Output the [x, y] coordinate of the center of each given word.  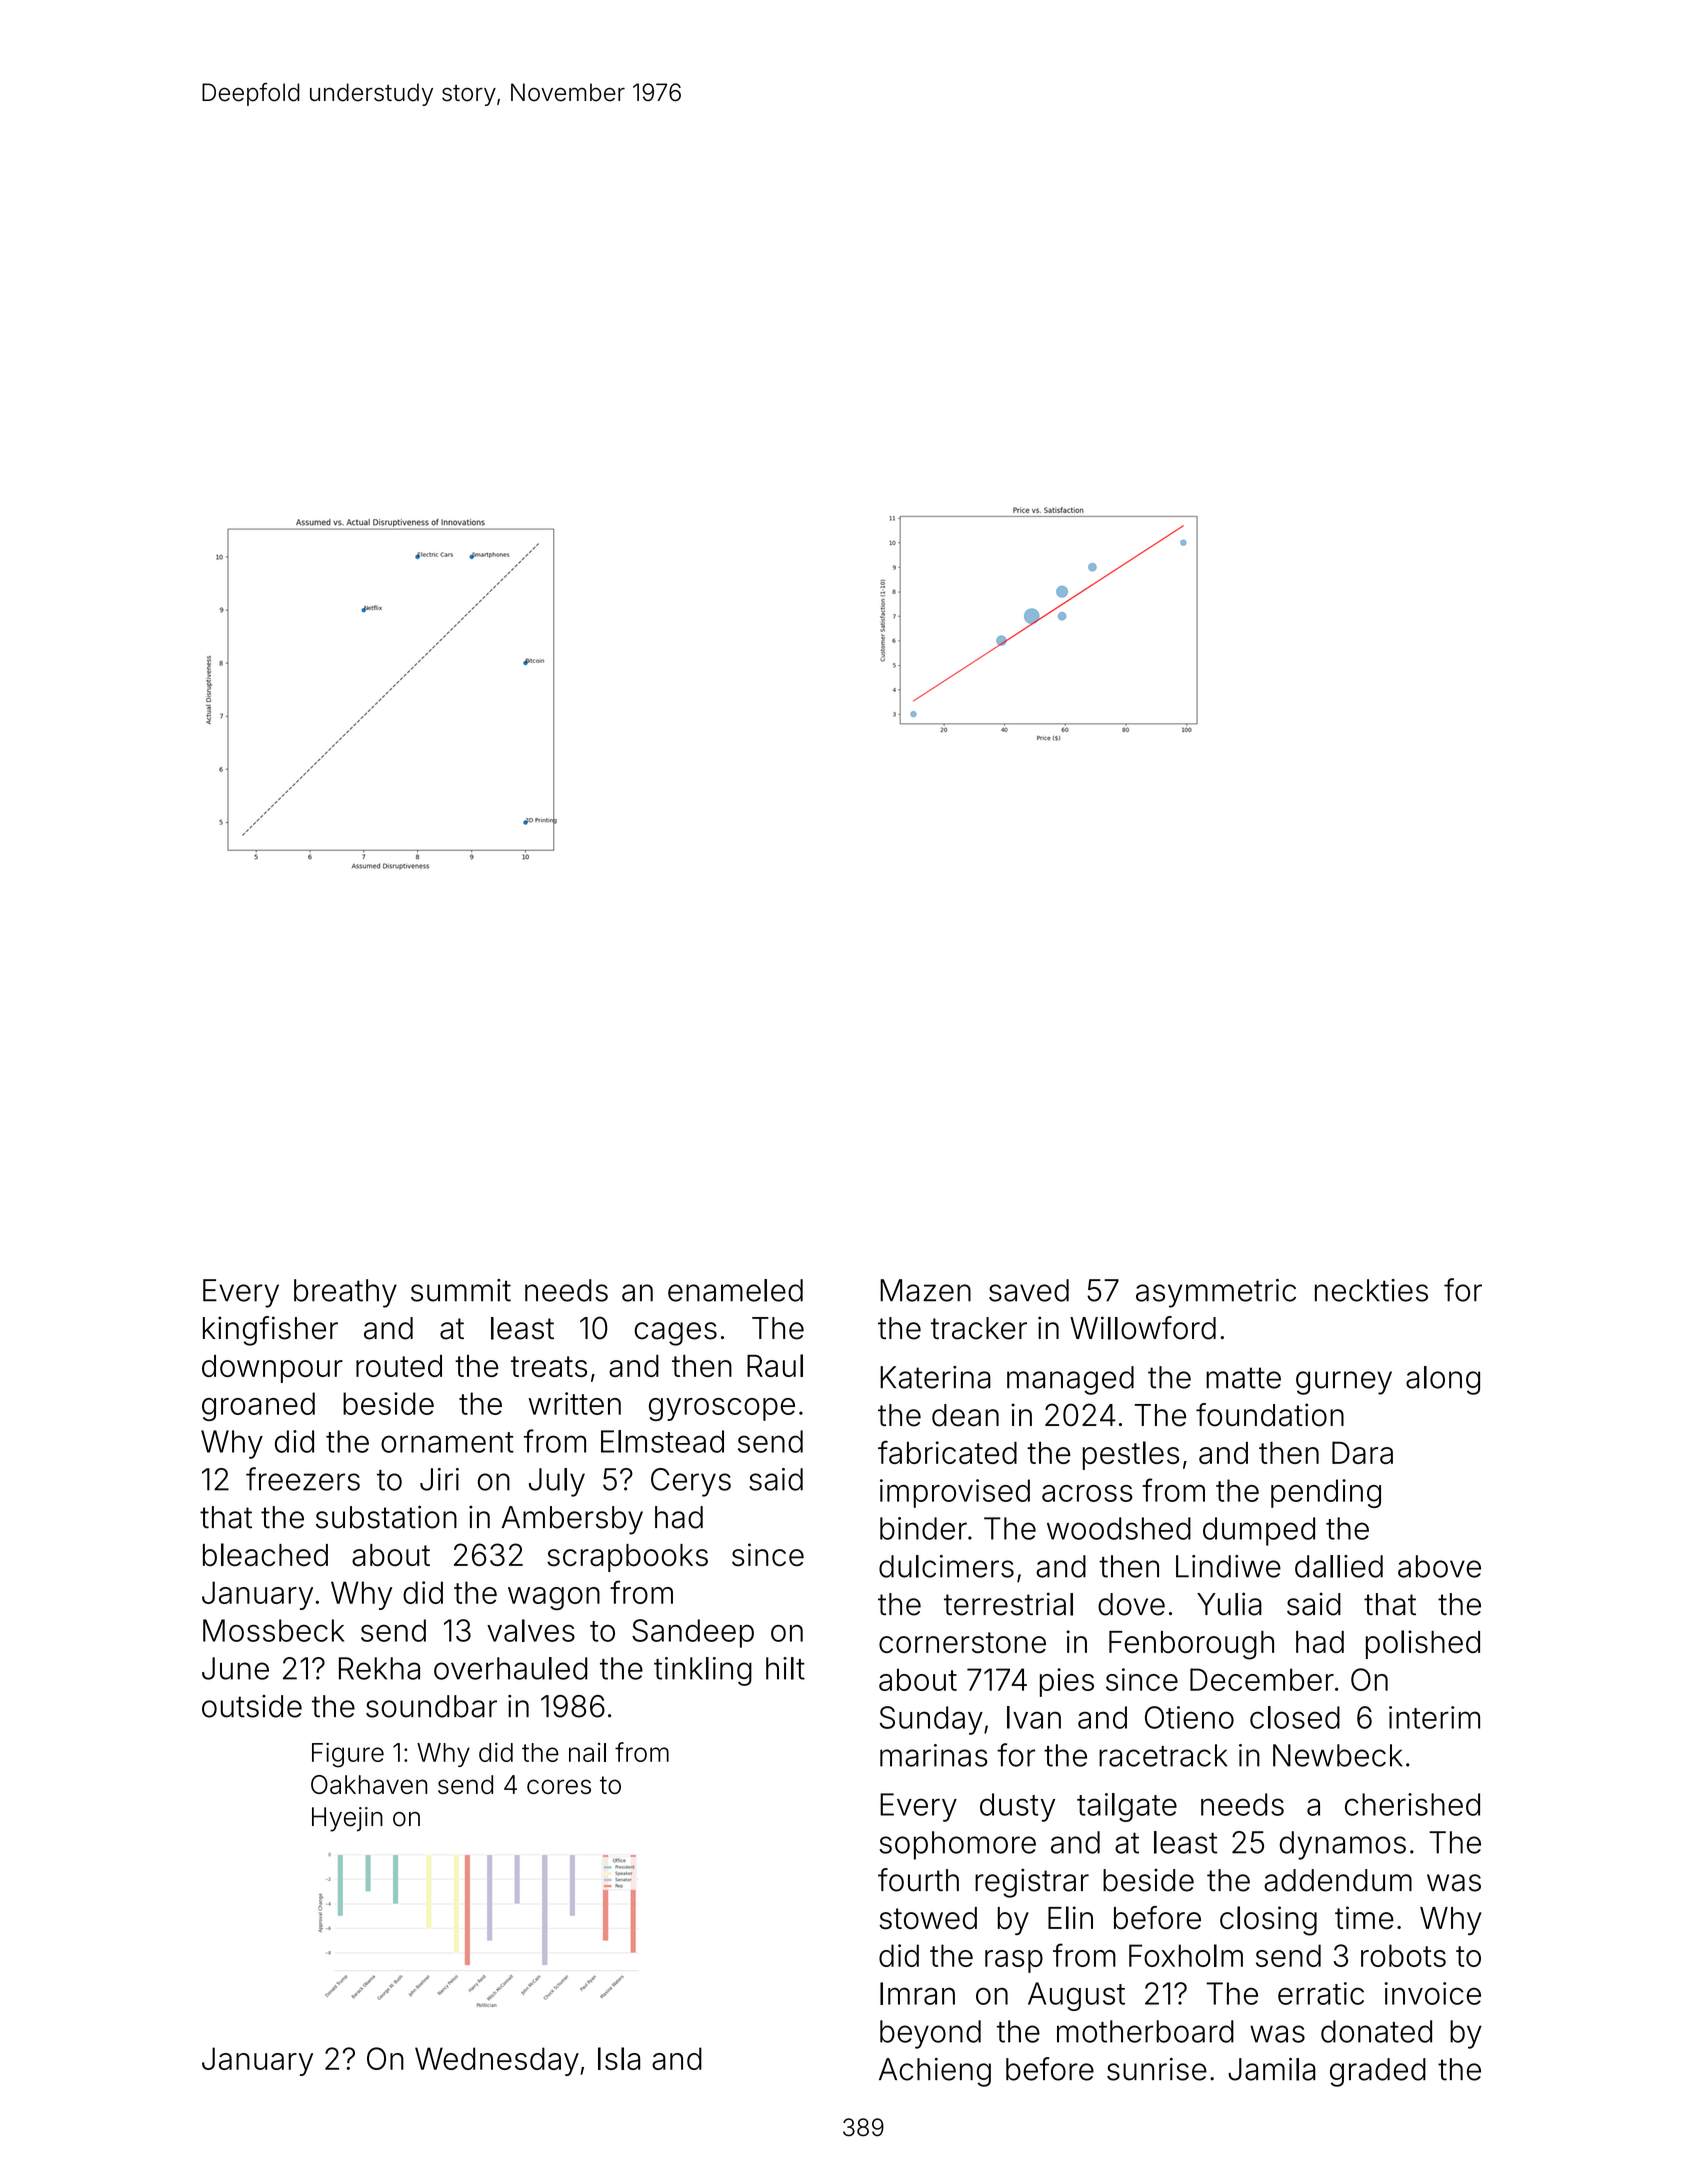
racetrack [1163, 1755]
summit [461, 1290]
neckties [1371, 1290]
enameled [735, 1290]
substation [386, 1517]
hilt [785, 1668]
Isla [619, 2058]
